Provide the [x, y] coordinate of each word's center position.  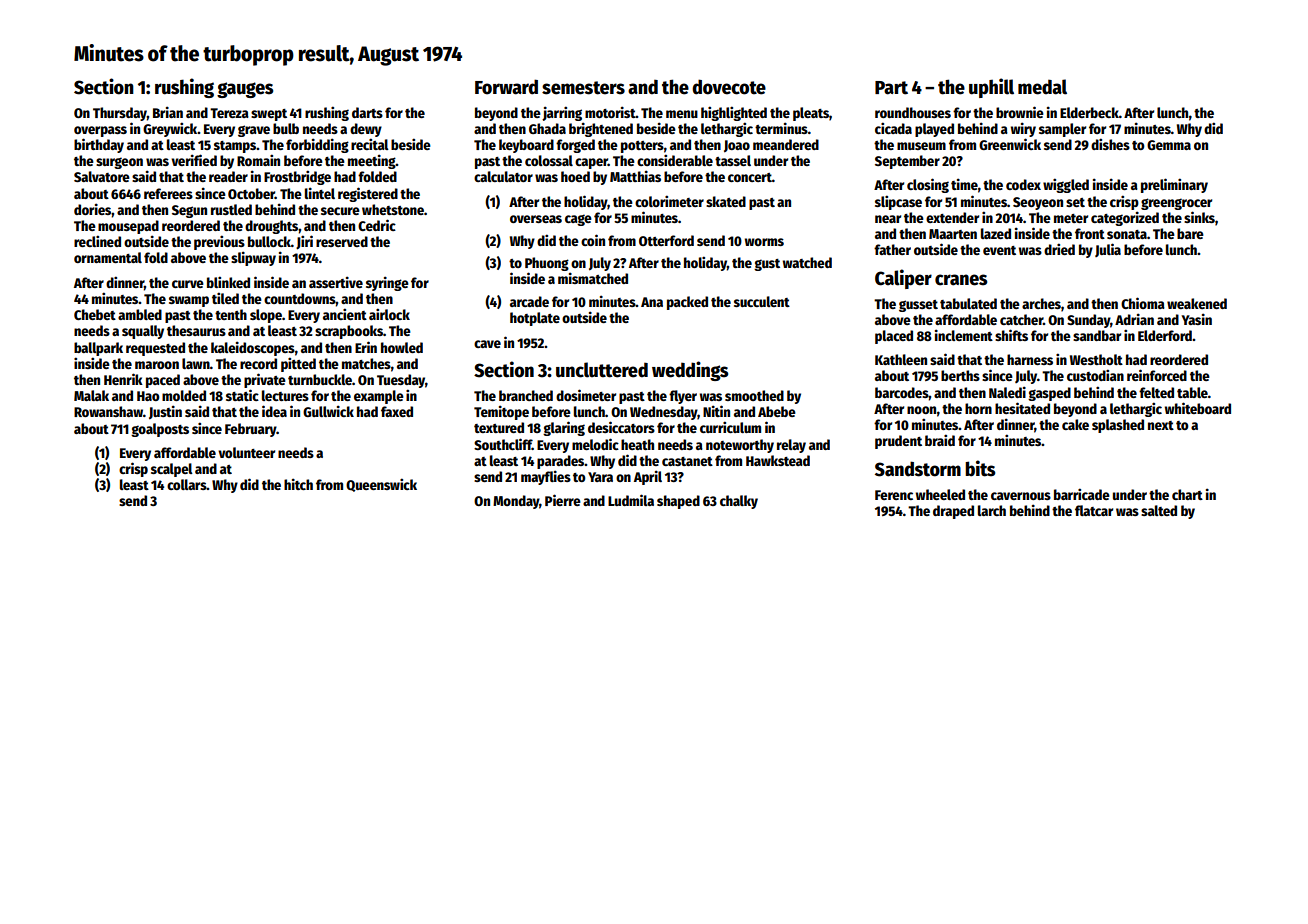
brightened [601, 129]
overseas [536, 219]
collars [187, 484]
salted [1159, 510]
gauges [245, 90]
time [964, 184]
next [1161, 425]
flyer [683, 397]
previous [219, 242]
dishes [1110, 144]
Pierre [563, 500]
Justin [165, 412]
